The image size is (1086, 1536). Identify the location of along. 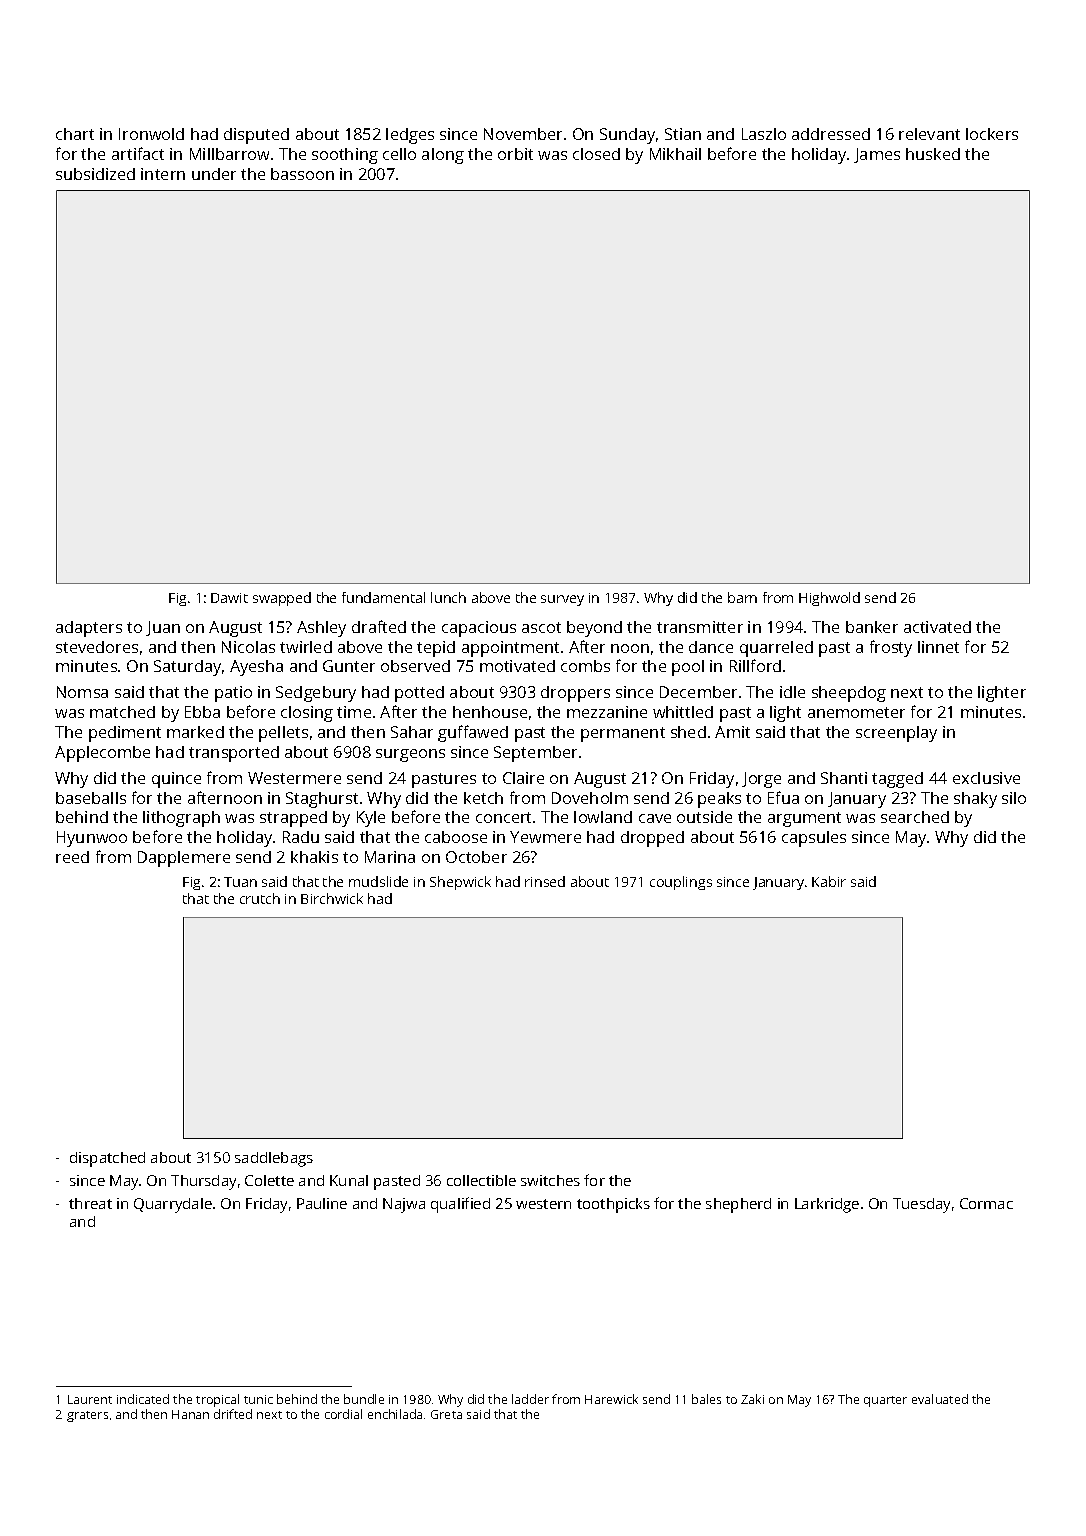
(443, 156).
